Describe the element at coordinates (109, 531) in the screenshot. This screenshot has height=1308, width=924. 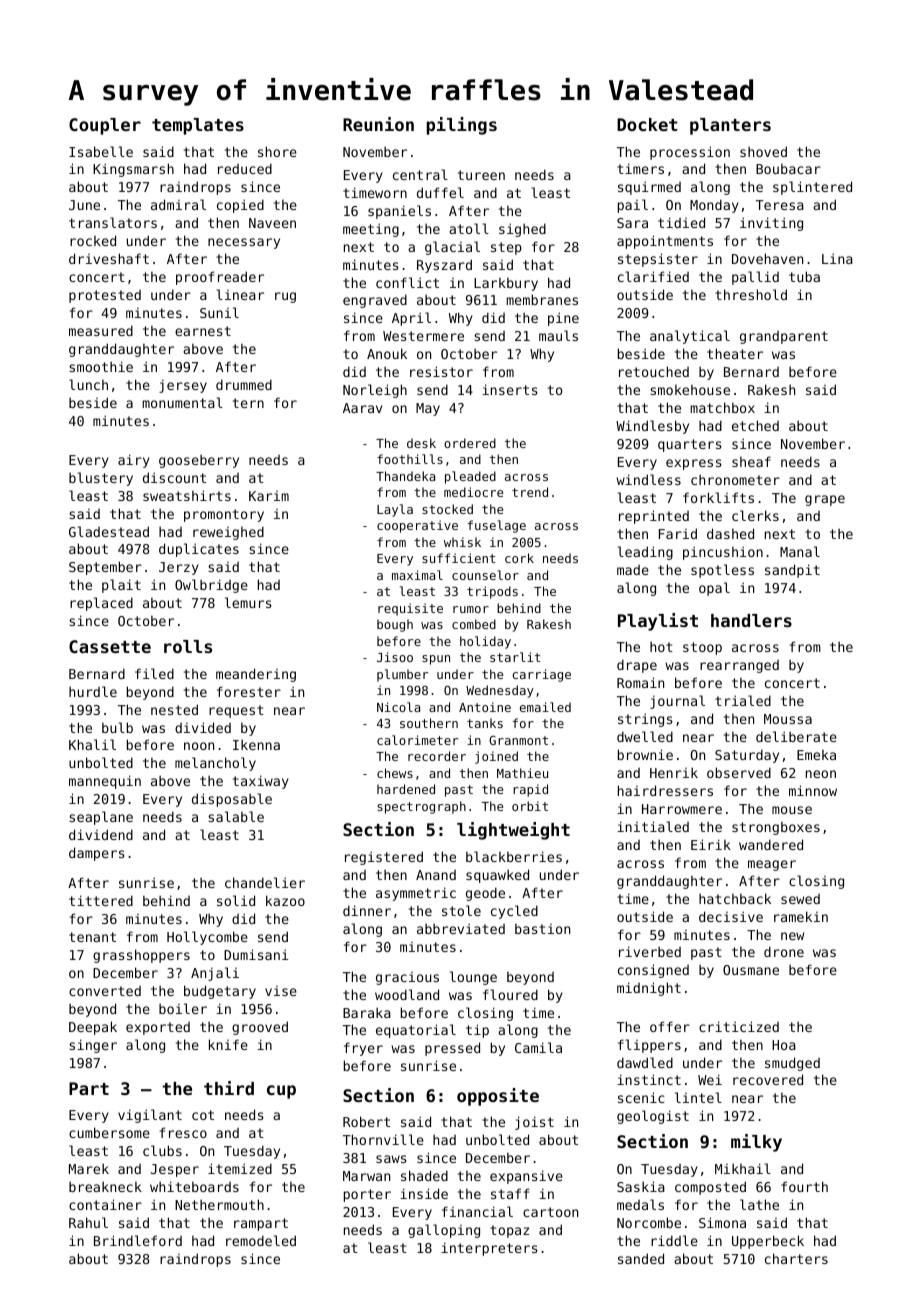
I see `Gladestead` at that location.
